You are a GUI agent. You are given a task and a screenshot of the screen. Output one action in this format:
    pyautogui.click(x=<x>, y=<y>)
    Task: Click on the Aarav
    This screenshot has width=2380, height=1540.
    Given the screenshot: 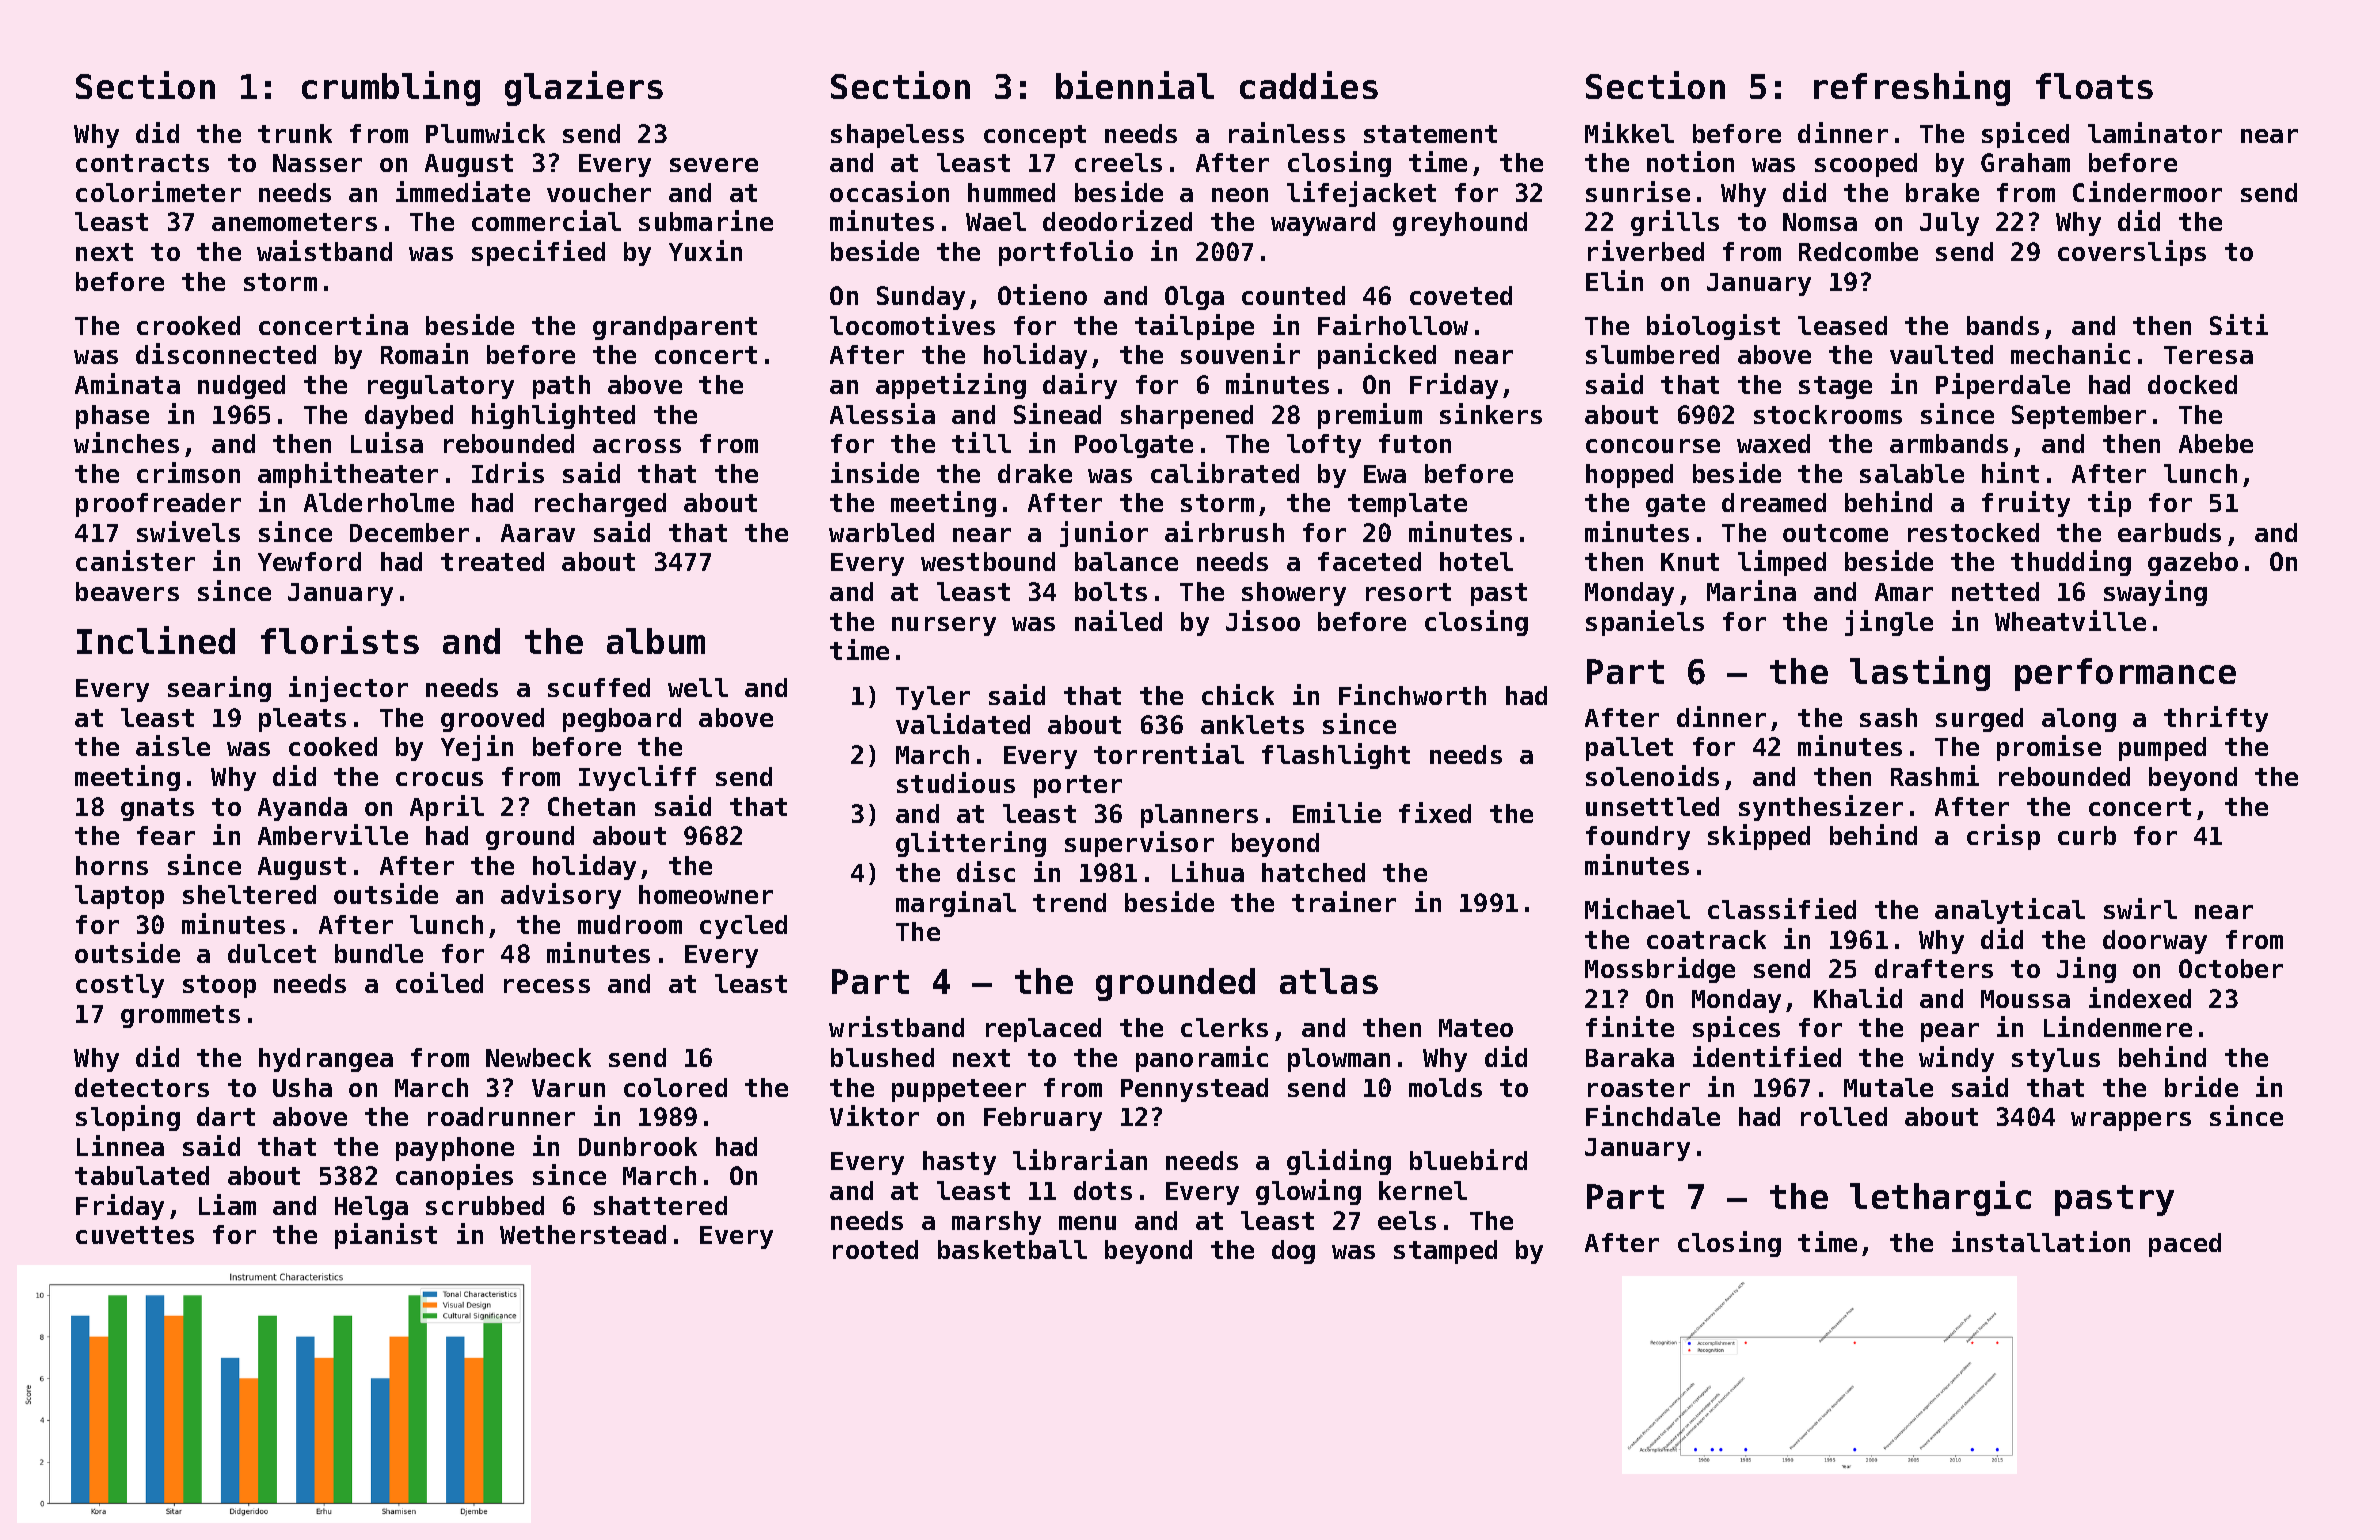 What is the action you would take?
    pyautogui.click(x=538, y=533)
